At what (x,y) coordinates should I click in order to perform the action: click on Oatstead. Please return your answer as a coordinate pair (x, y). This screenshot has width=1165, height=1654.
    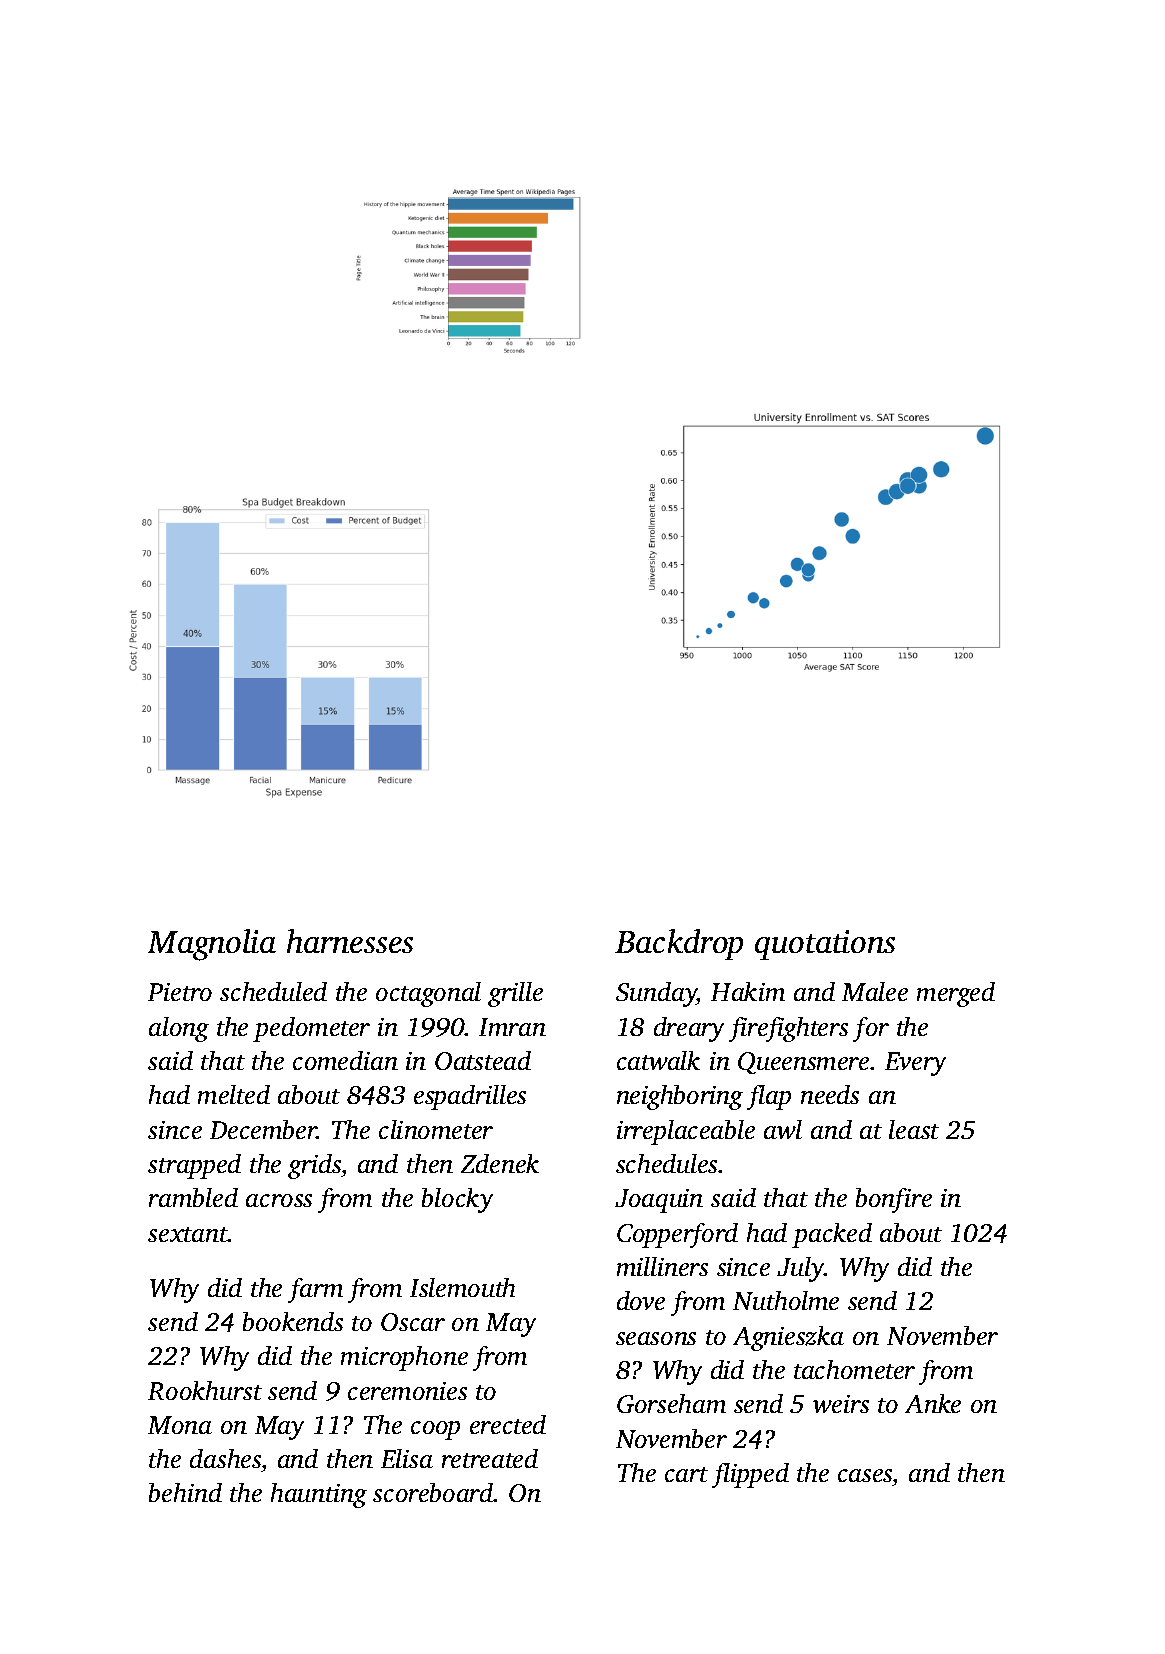
    Looking at the image, I should click on (483, 1060).
